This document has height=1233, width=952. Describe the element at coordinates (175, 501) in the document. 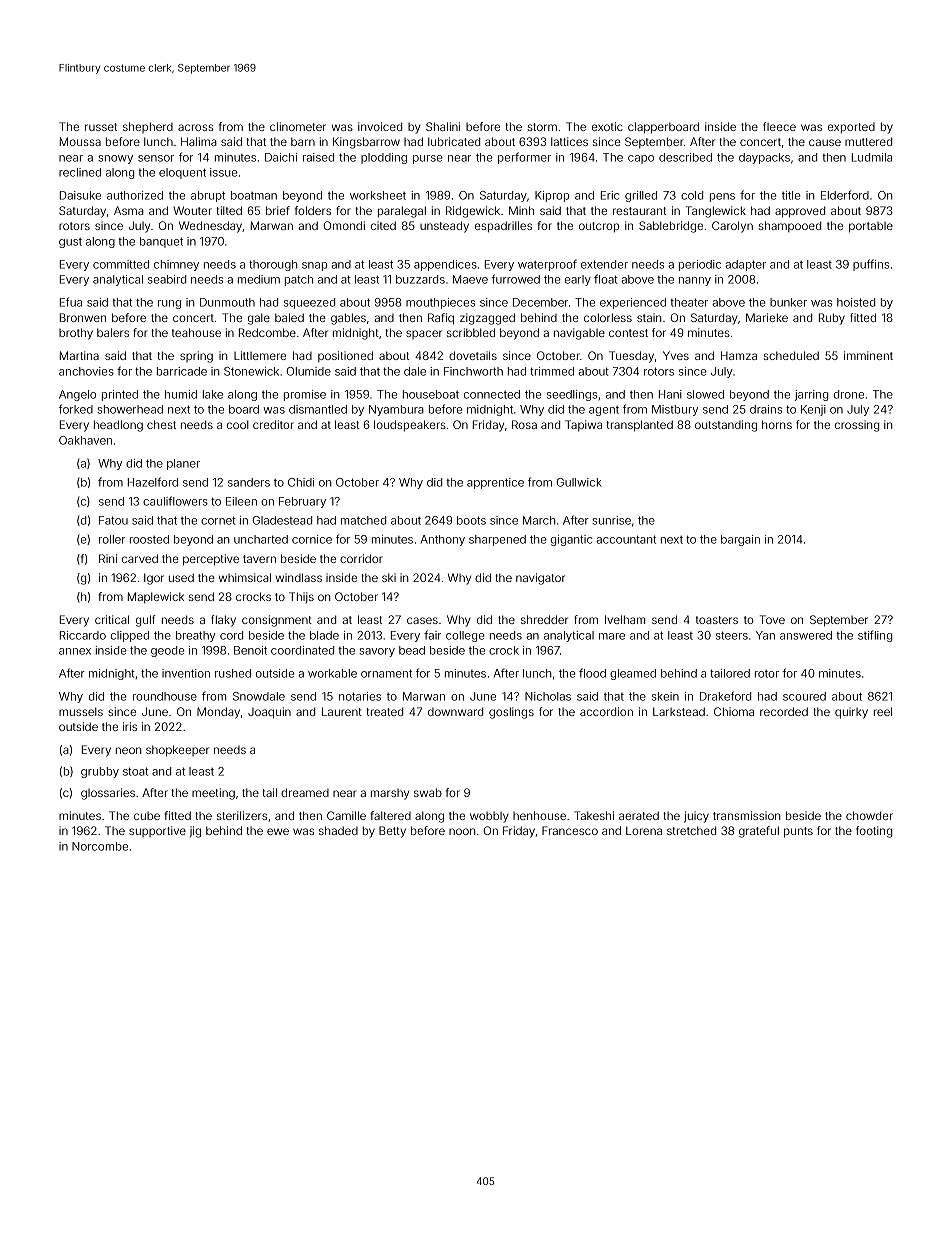

I see `cauliflowers` at that location.
